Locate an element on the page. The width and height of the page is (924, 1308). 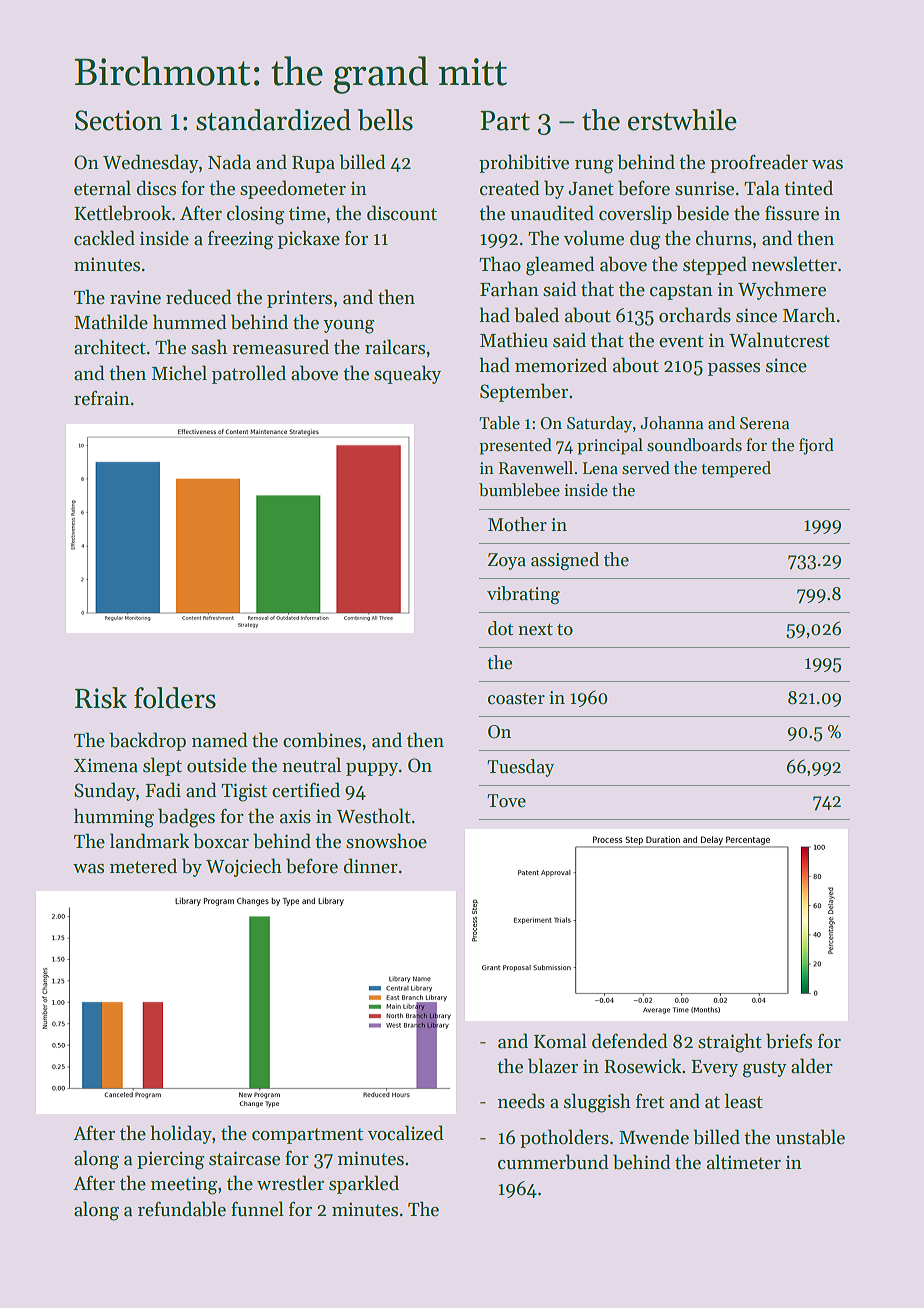
staircase is located at coordinates (244, 1158).
